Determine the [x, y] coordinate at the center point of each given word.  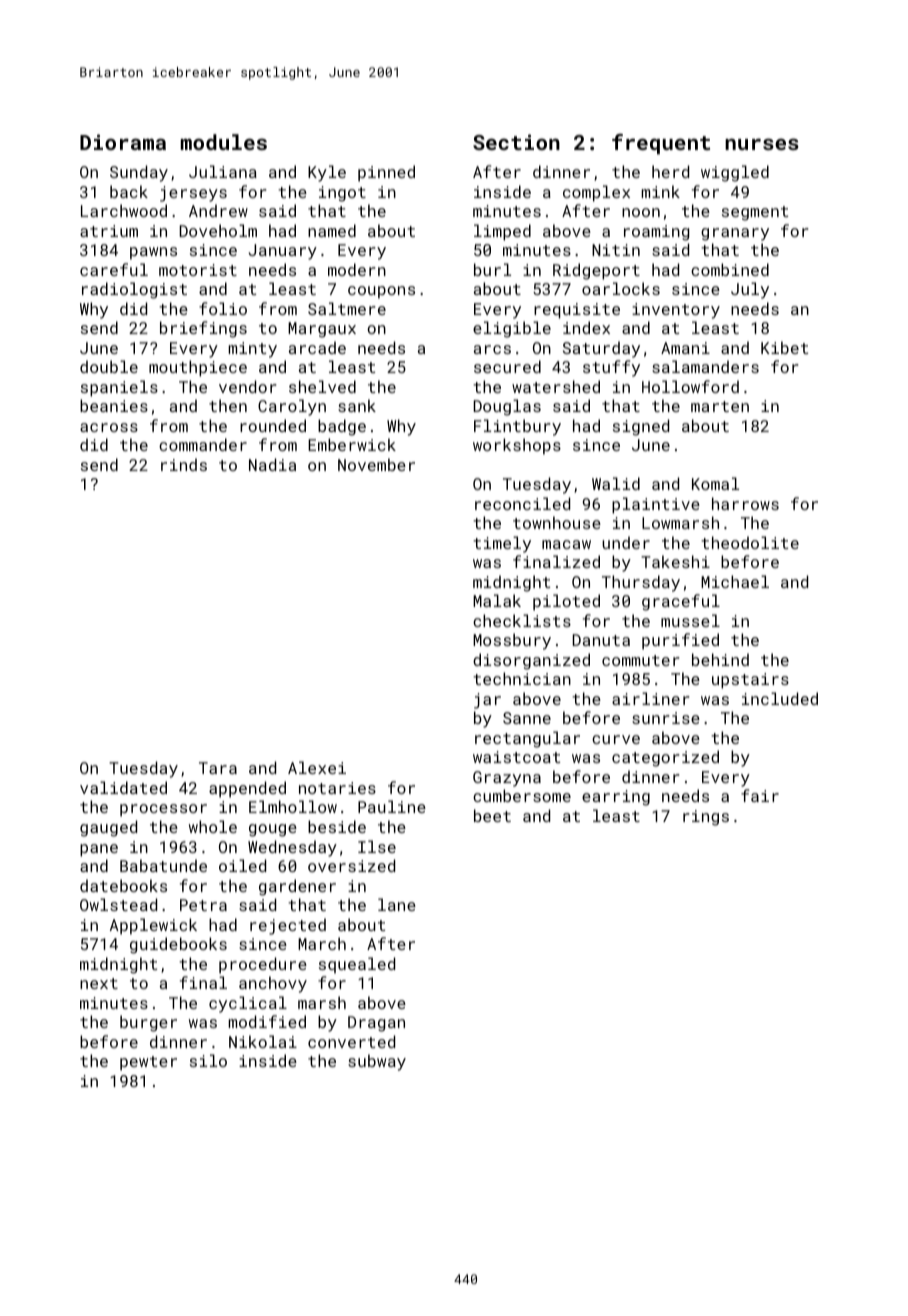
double [109, 366]
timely [502, 544]
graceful [681, 602]
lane [397, 904]
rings [706, 818]
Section [516, 142]
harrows [745, 503]
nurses [762, 144]
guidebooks [178, 945]
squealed [357, 965]
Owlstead [118, 904]
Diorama [123, 142]
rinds [184, 464]
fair [760, 795]
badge [342, 427]
